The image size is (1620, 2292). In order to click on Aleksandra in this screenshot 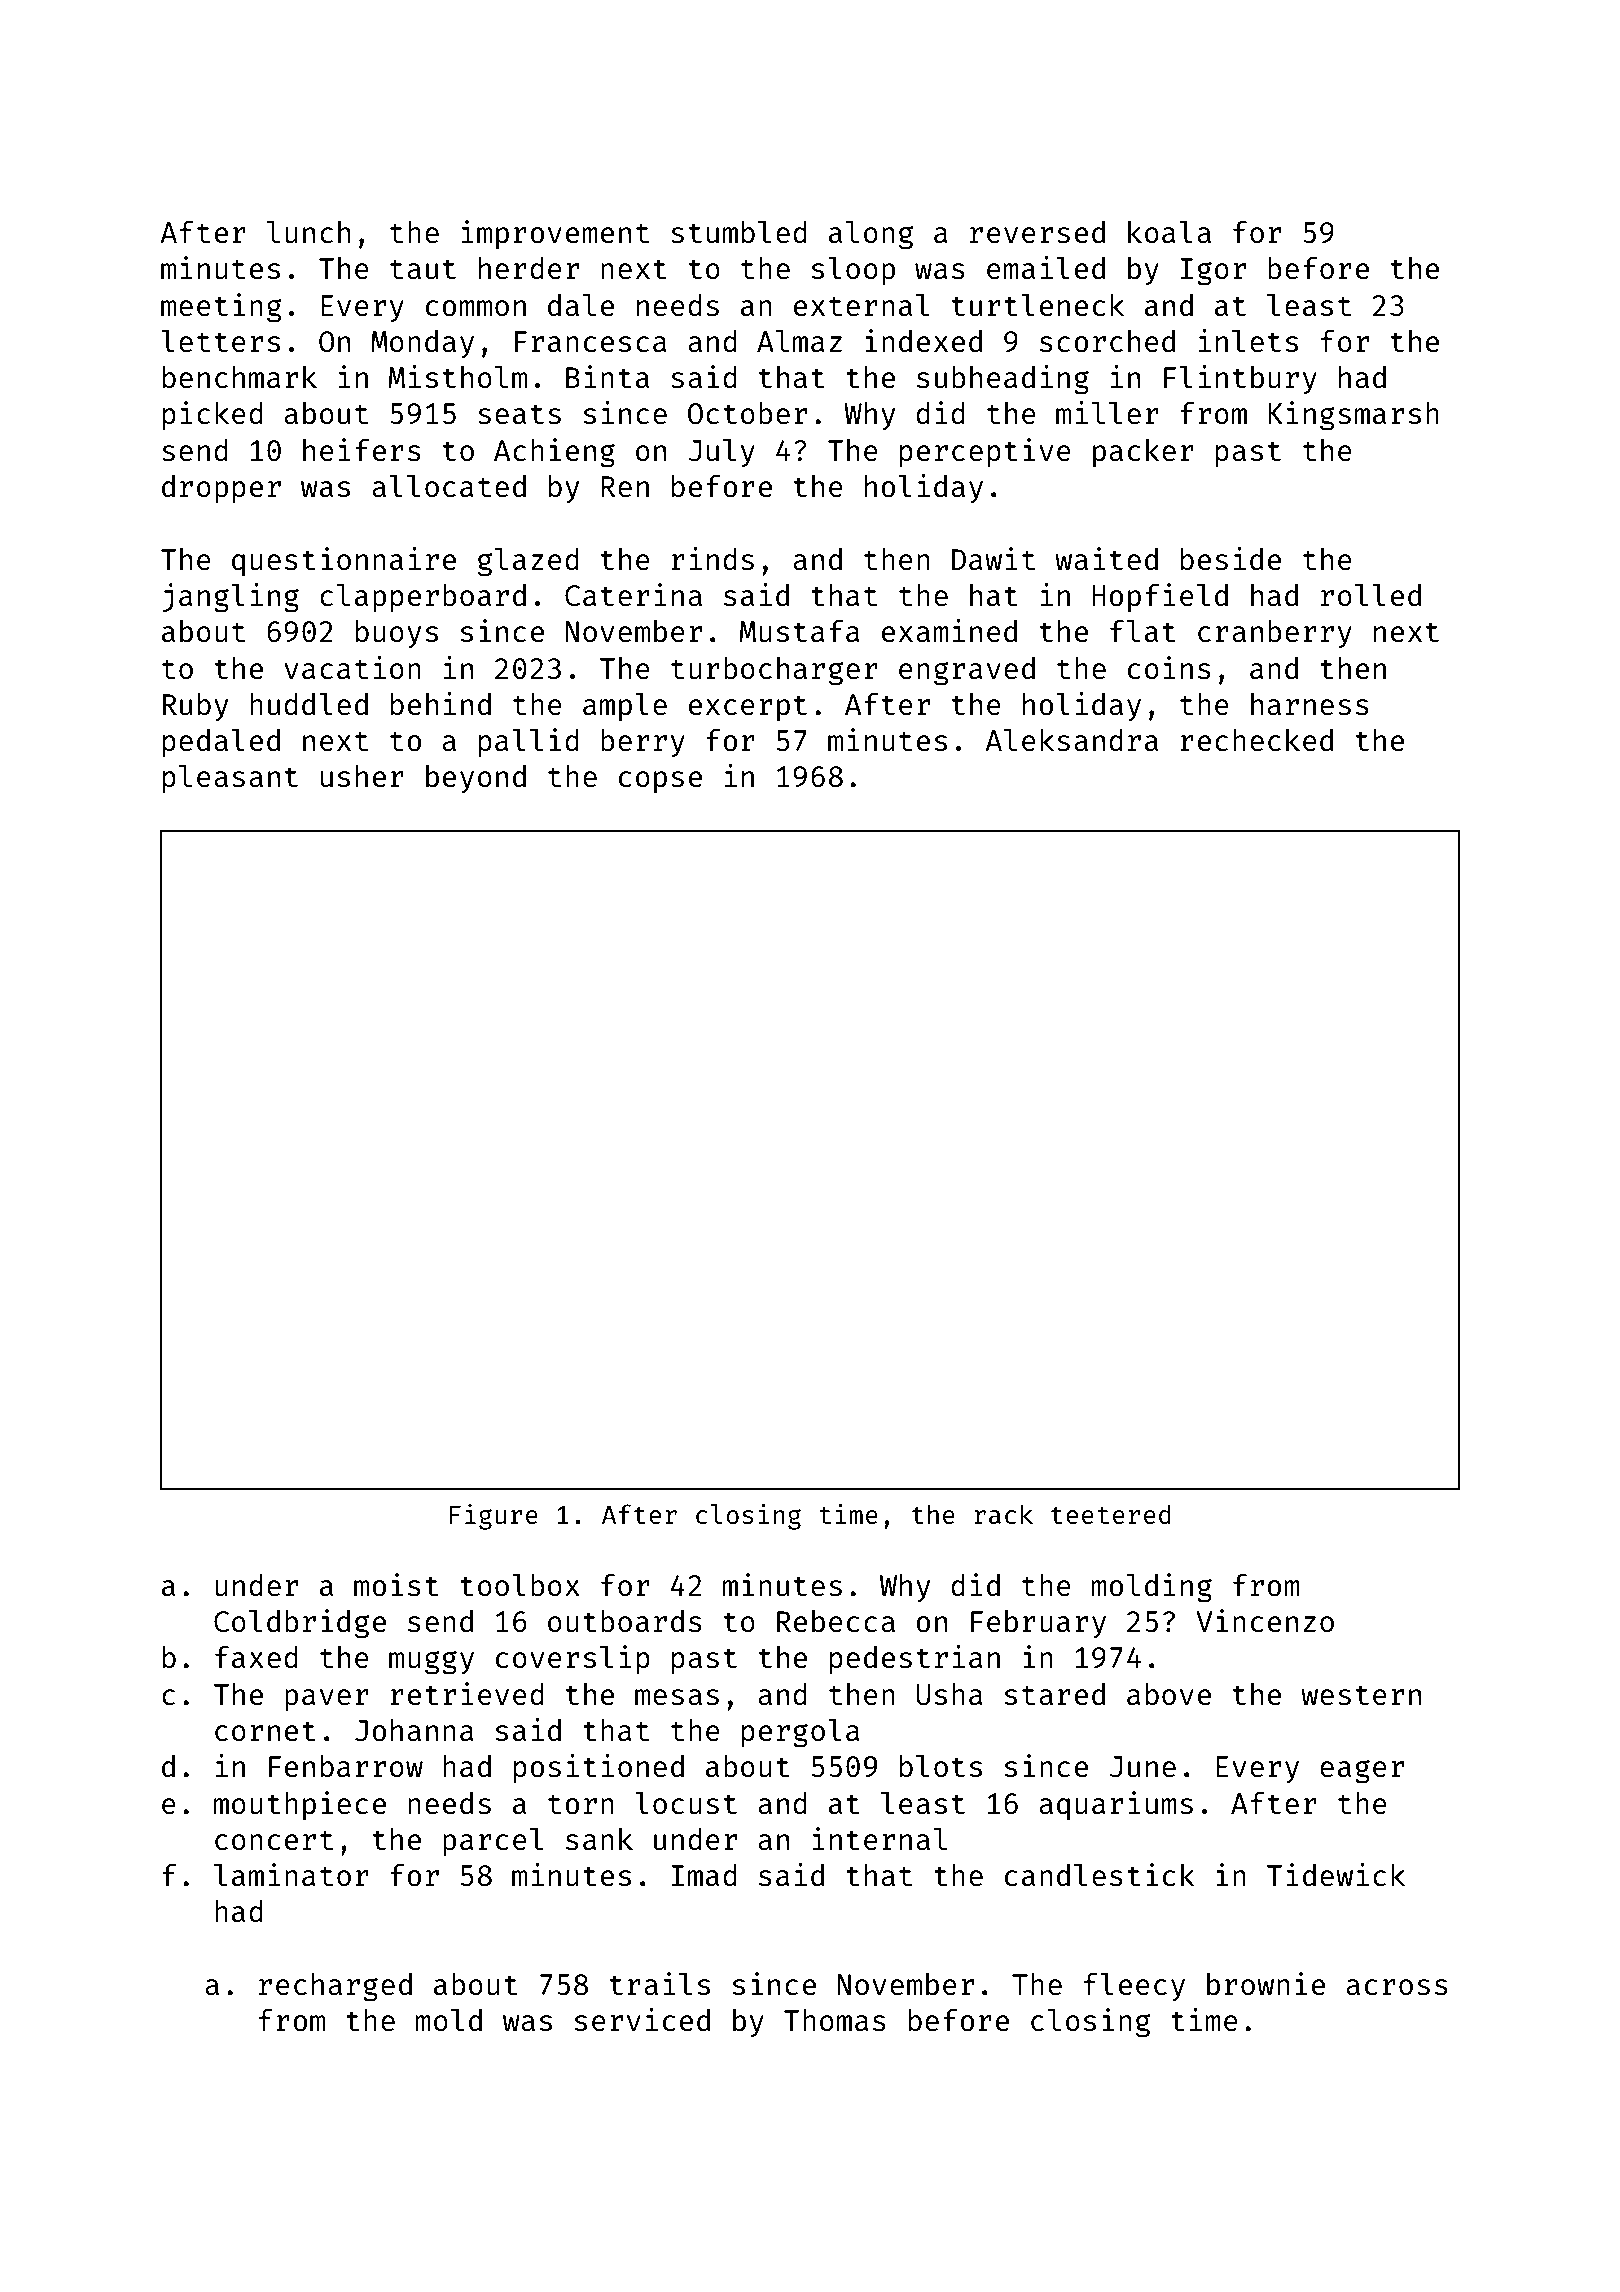, I will do `click(1071, 740)`.
